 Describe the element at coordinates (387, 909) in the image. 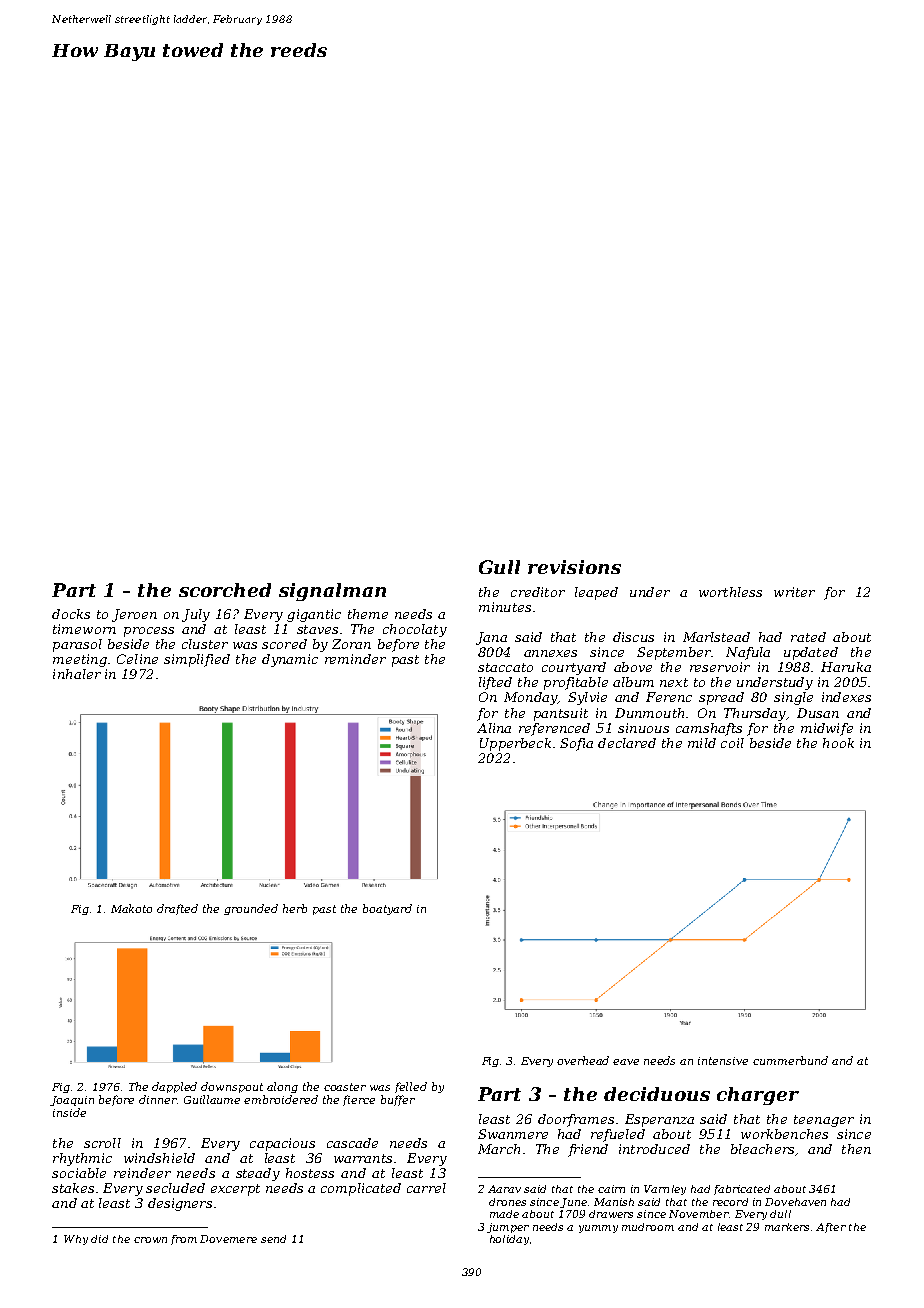

I see `boatyard` at that location.
